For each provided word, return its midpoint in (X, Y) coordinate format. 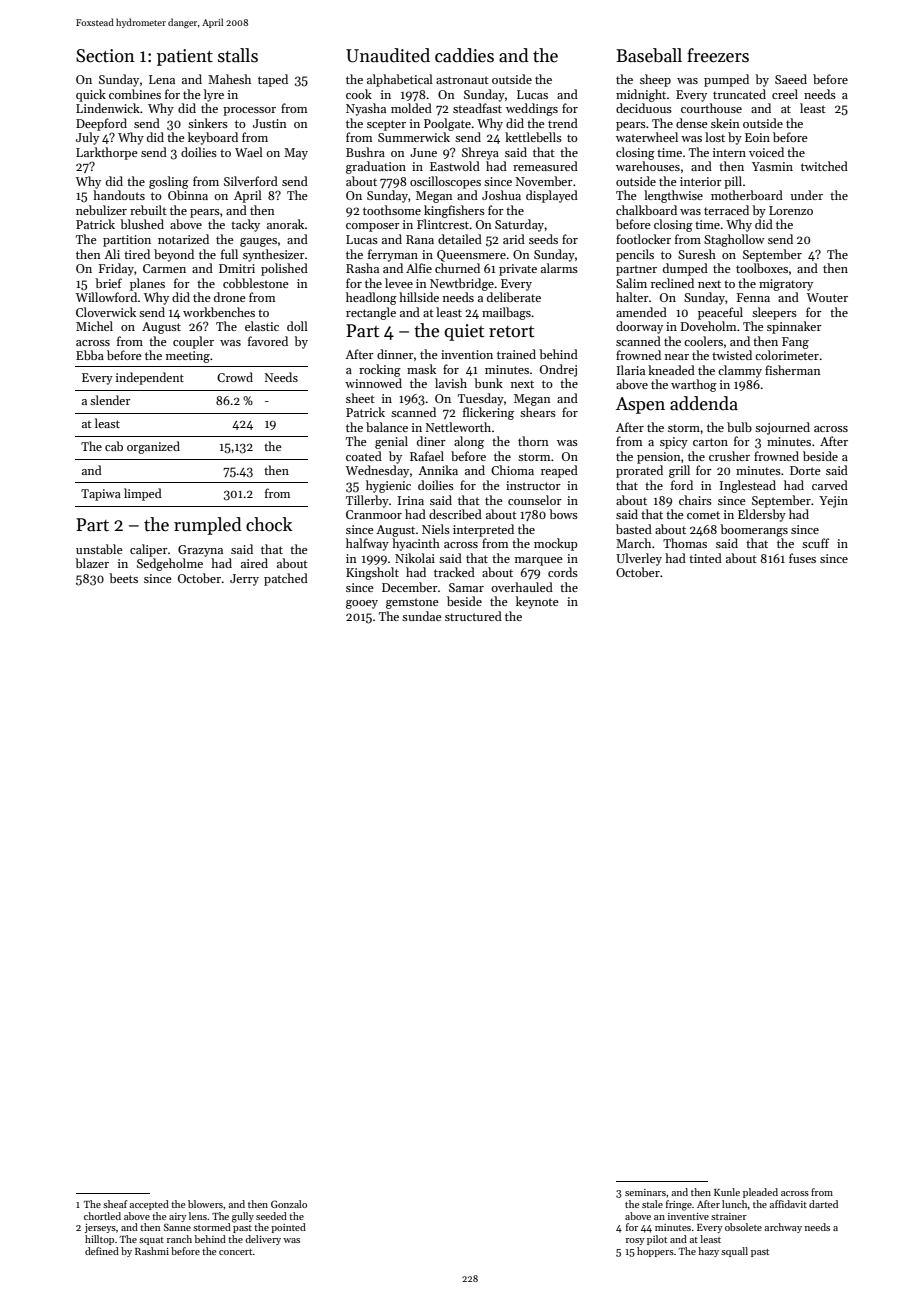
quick (91, 95)
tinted (705, 558)
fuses (802, 558)
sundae (422, 616)
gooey (362, 604)
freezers (718, 55)
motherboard (747, 195)
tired (137, 254)
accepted (149, 1205)
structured (473, 616)
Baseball (649, 55)
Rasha (362, 268)
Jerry (244, 580)
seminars (645, 1192)
